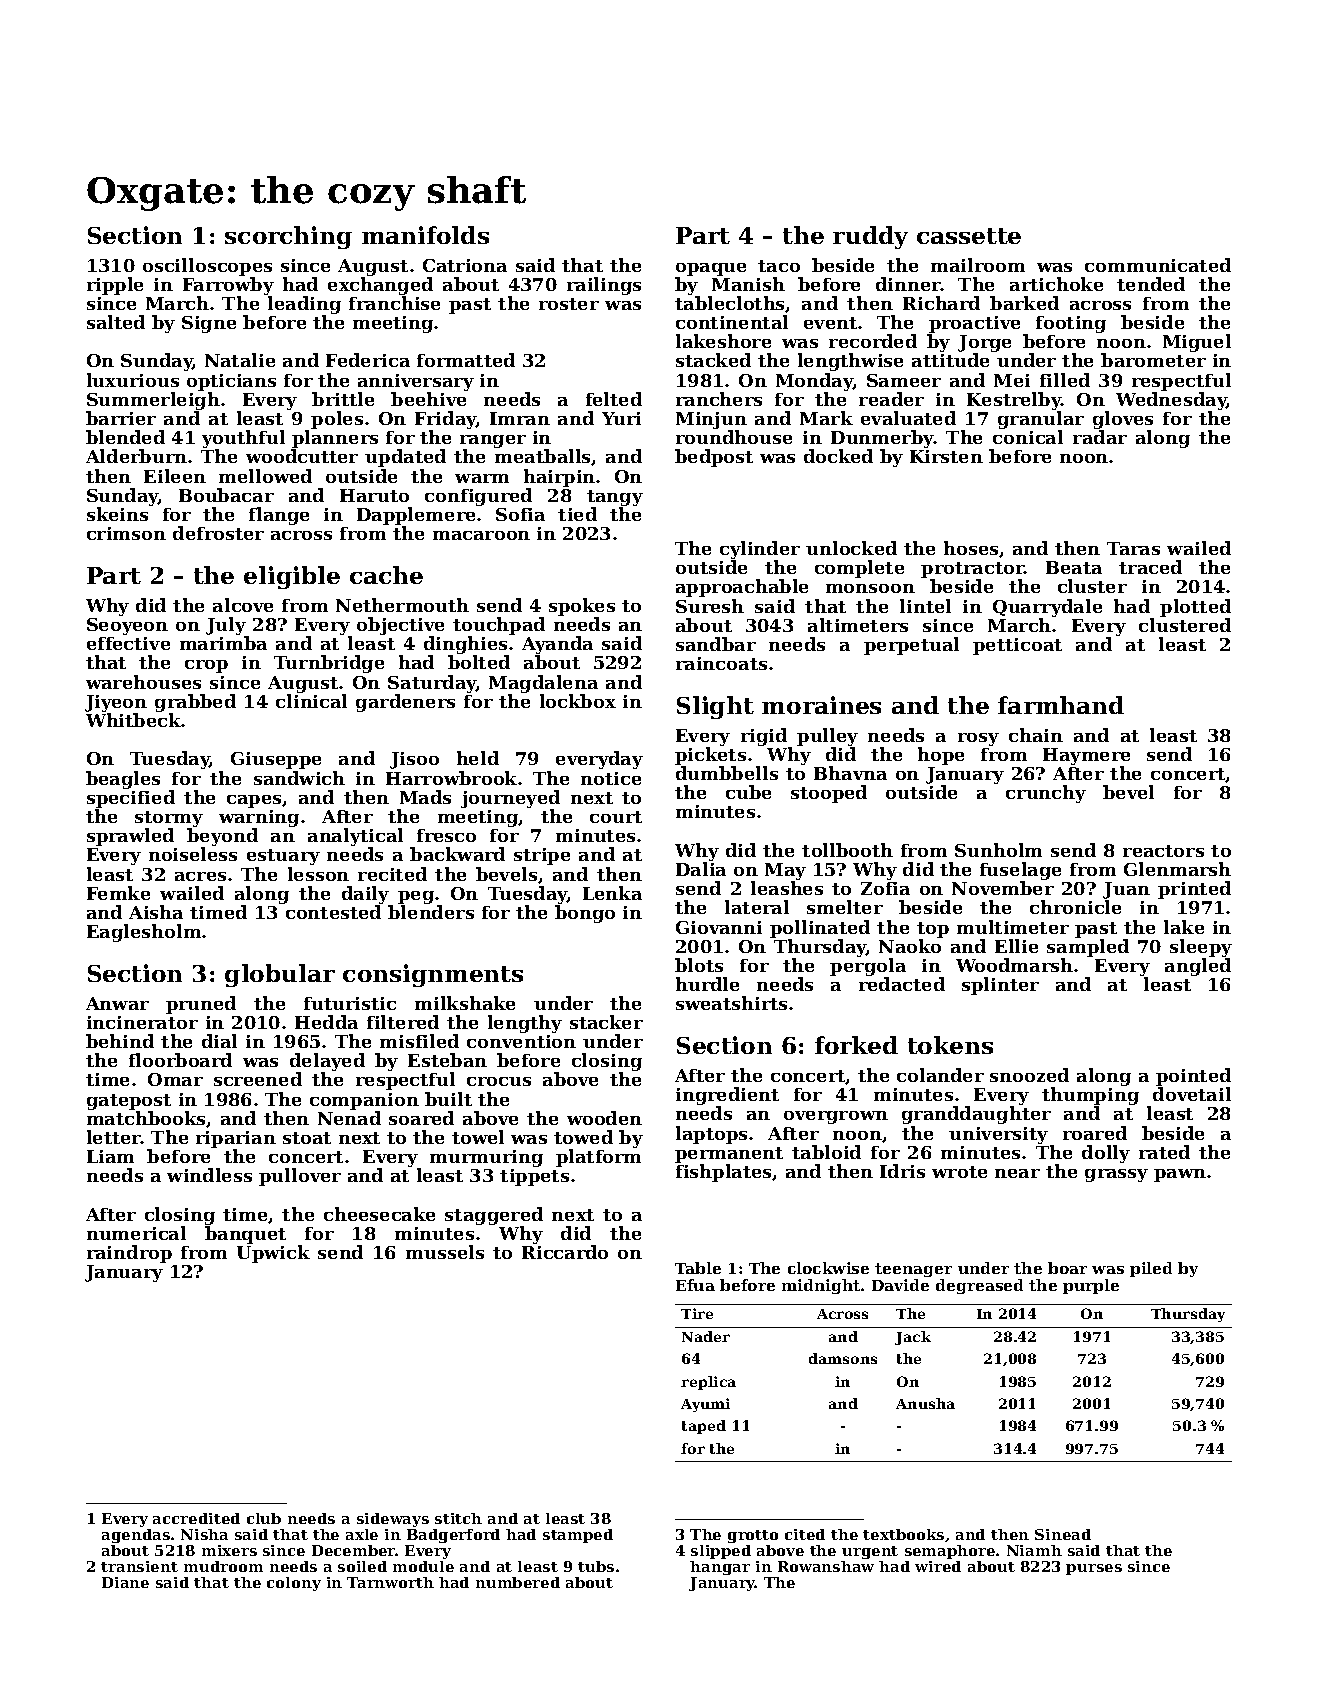  Describe the element at coordinates (720, 1568) in the document. I see `hangar` at that location.
